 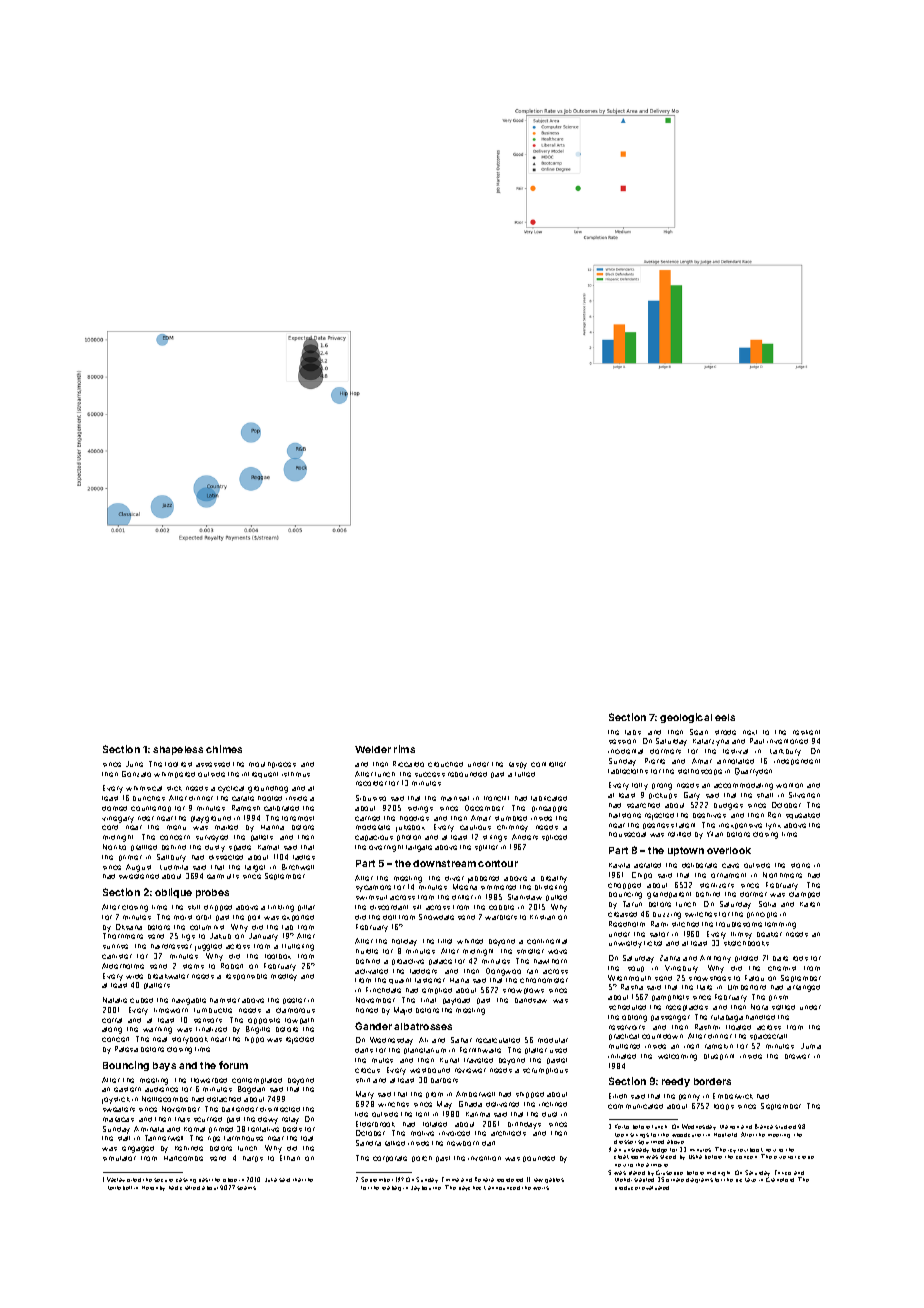 What do you see at coordinates (115, 946) in the image?
I see `sunrise` at bounding box center [115, 946].
